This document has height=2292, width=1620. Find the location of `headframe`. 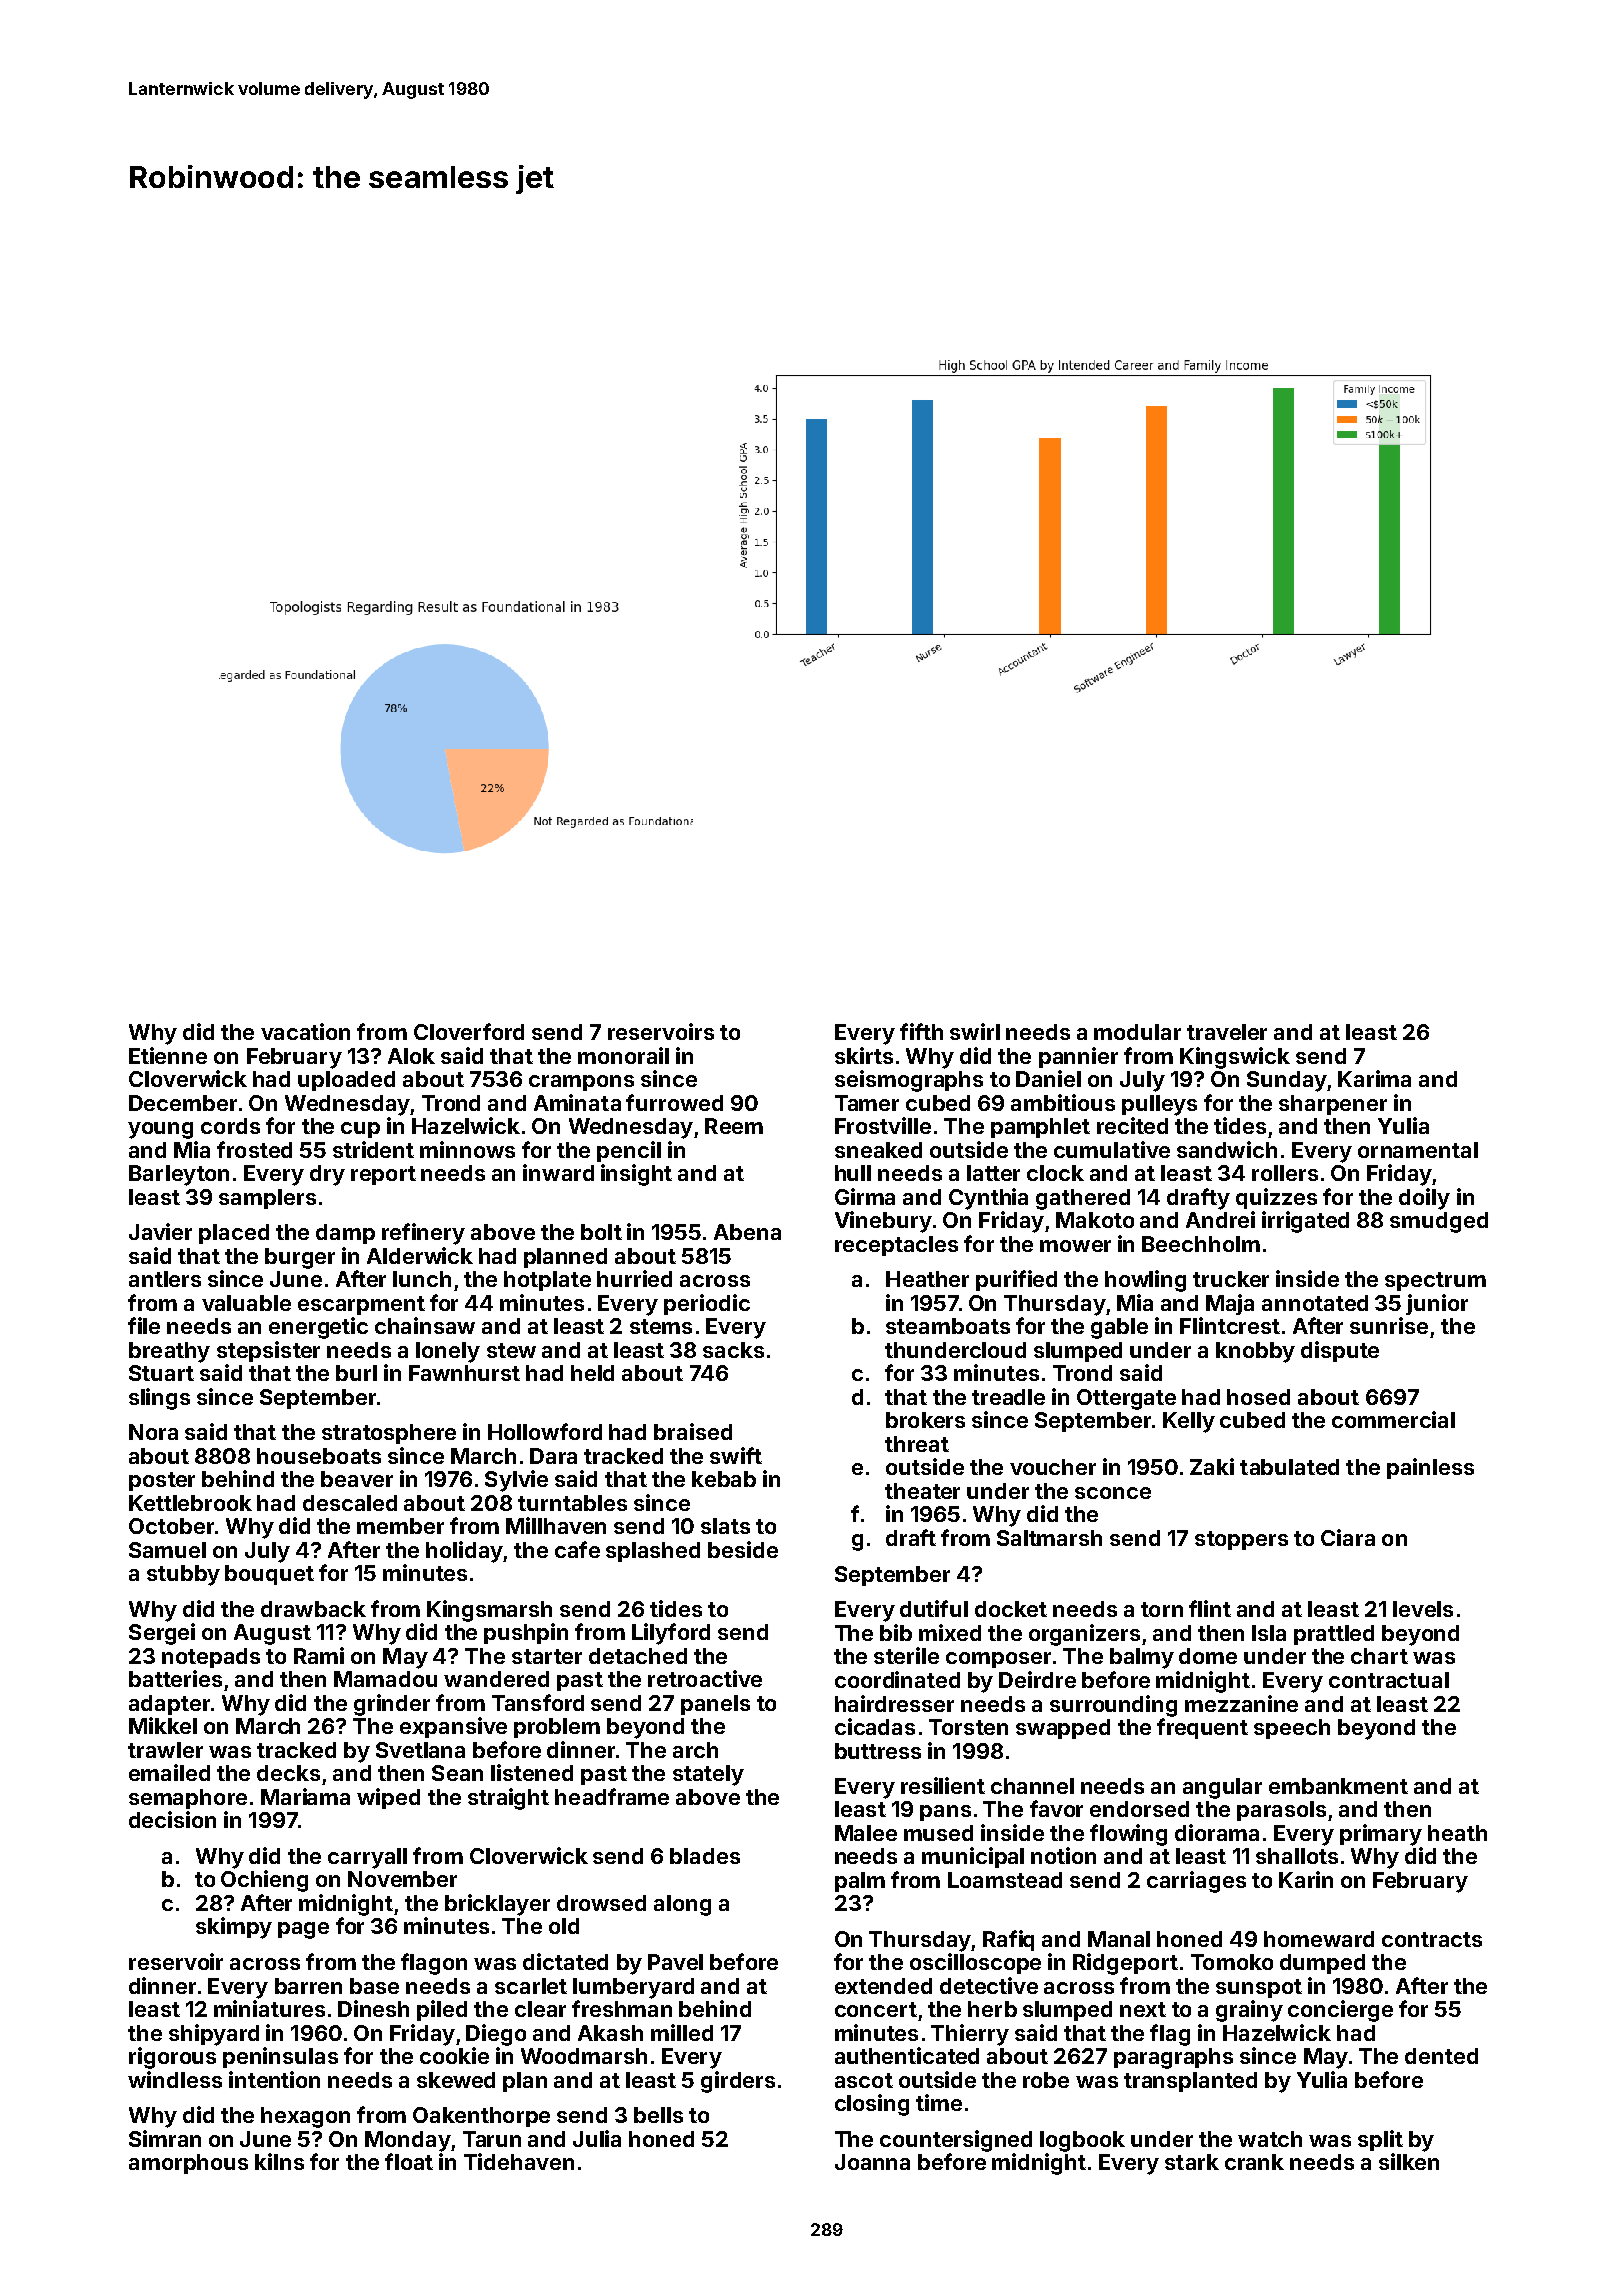

headframe is located at coordinates (612, 1796).
